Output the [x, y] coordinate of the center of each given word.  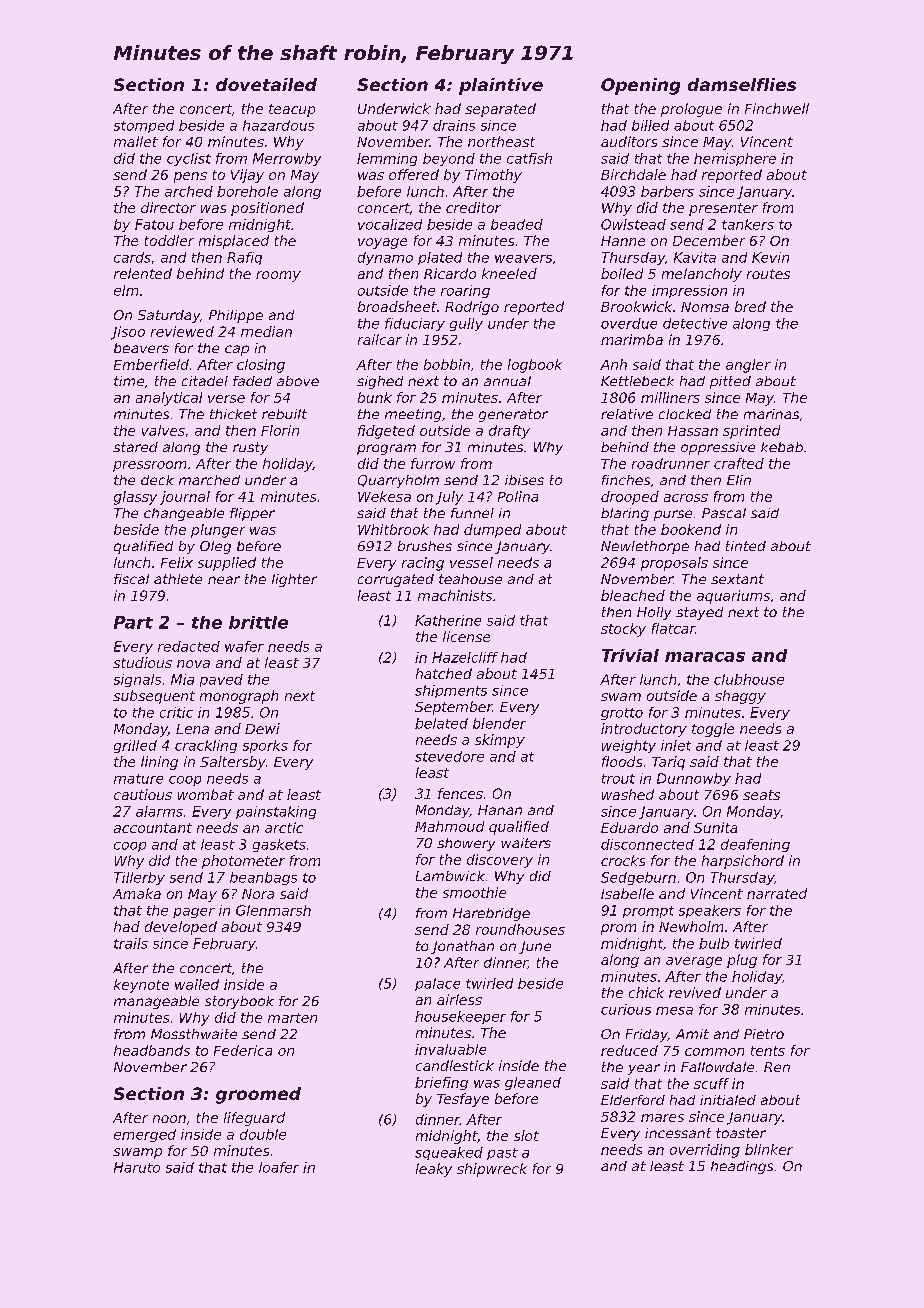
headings [742, 1167]
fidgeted [386, 432]
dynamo [385, 258]
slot [526, 1135]
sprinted [751, 432]
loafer [279, 1167]
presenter [723, 209]
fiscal [131, 579]
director [168, 207]
